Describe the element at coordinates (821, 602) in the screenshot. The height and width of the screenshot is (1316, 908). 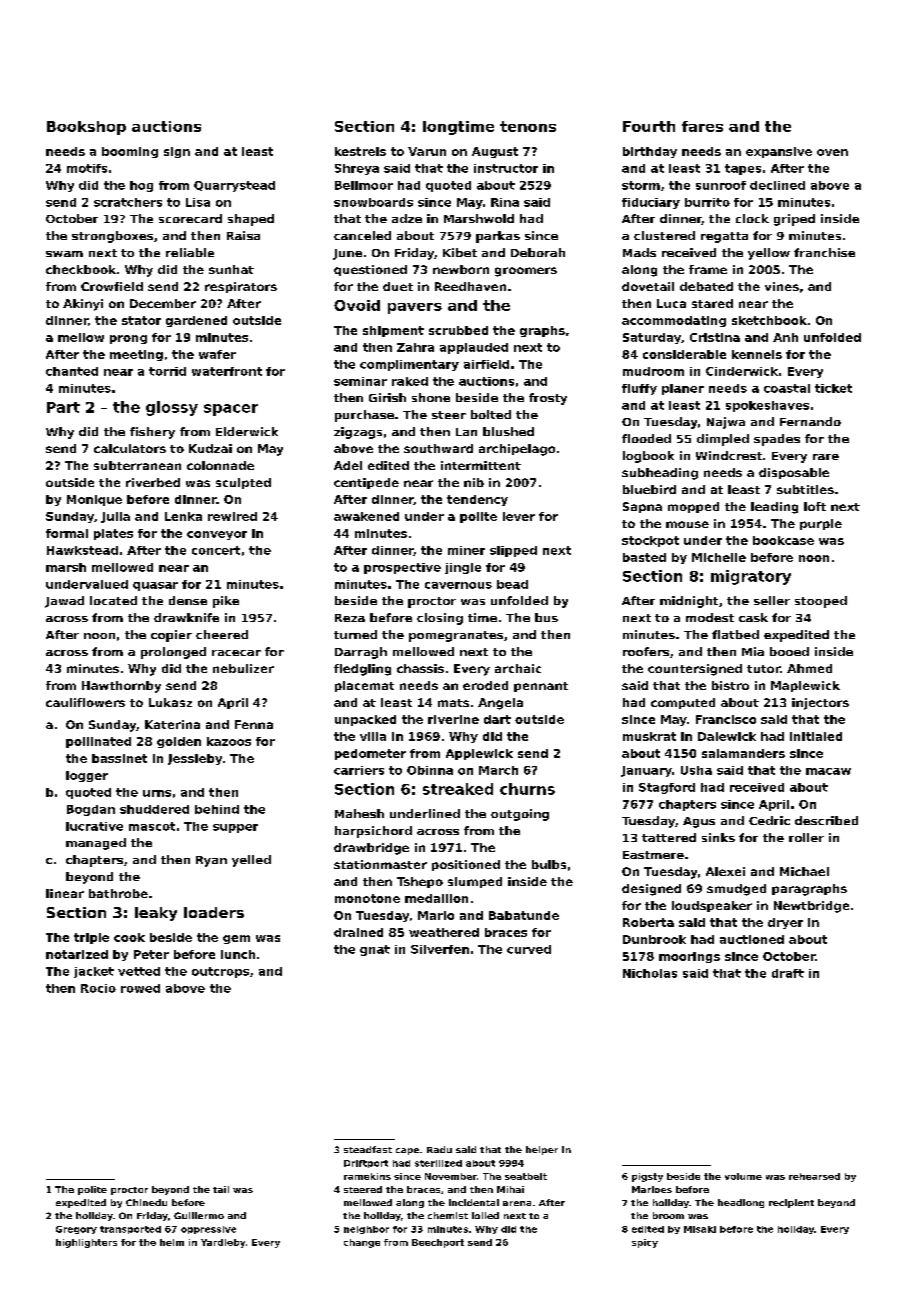
I see `stooped` at that location.
